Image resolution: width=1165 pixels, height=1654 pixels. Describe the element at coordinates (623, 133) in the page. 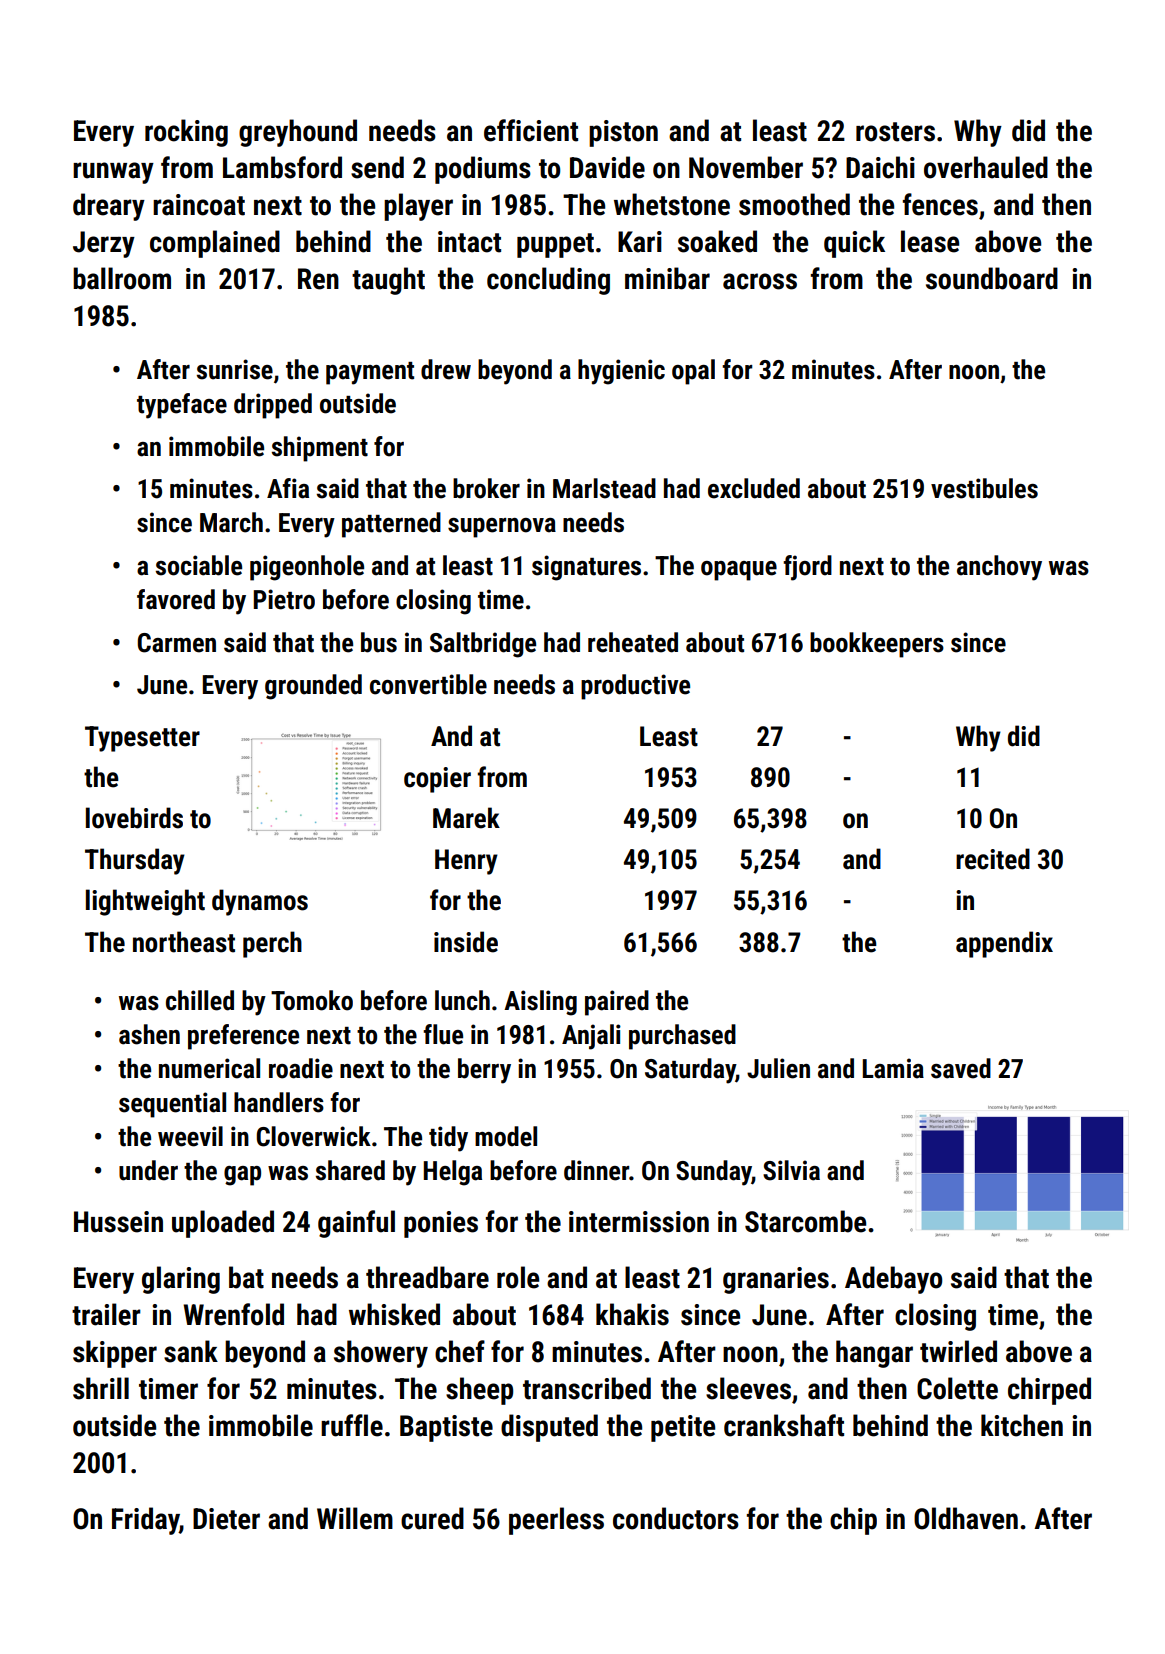

I see `piston` at that location.
